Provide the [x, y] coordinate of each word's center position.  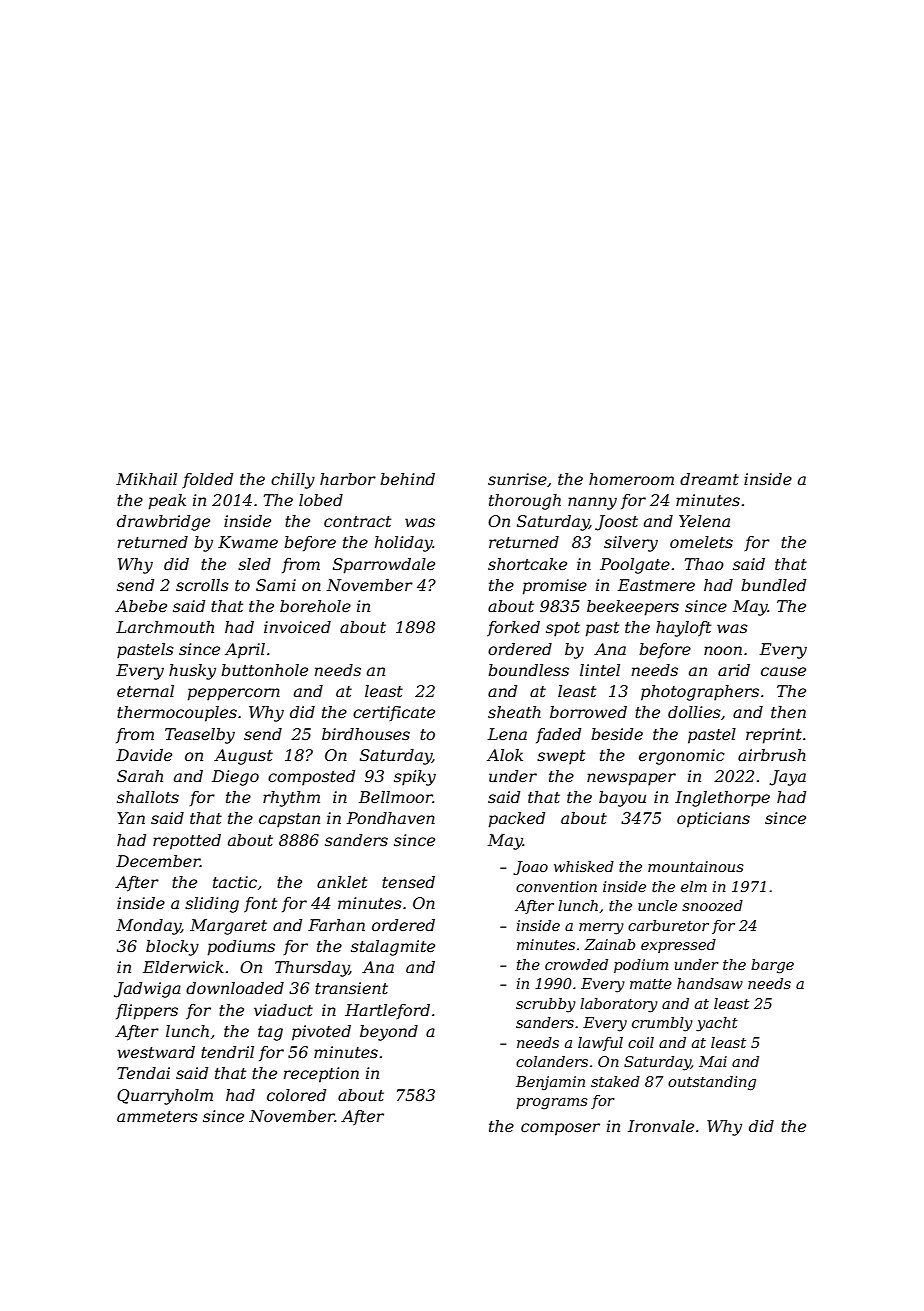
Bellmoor [396, 797]
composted [311, 778]
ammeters [157, 1116]
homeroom [631, 479]
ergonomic [682, 757]
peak [167, 502]
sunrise [517, 479]
